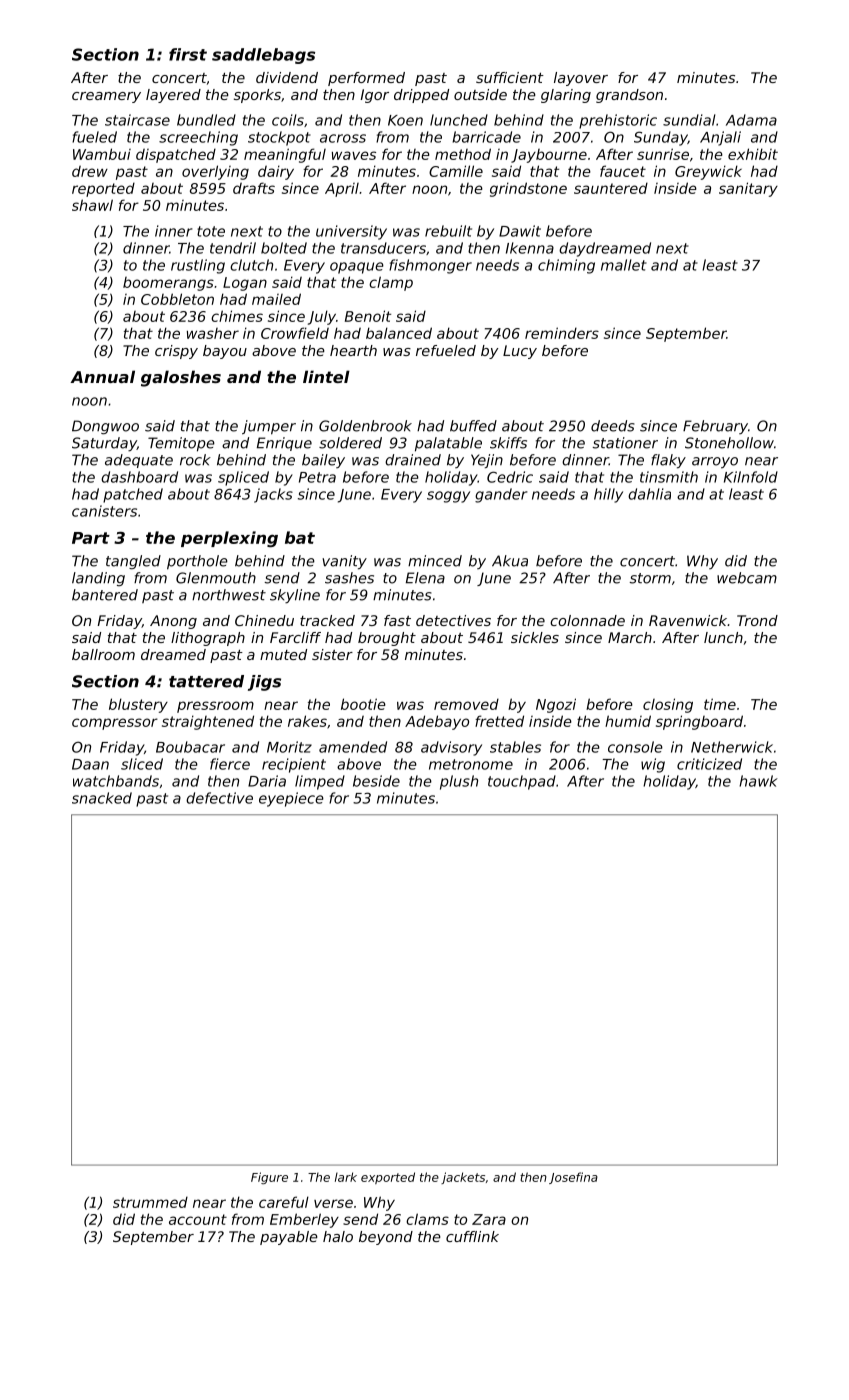 The image size is (849, 1400). I want to click on Goldenbrook, so click(365, 426).
